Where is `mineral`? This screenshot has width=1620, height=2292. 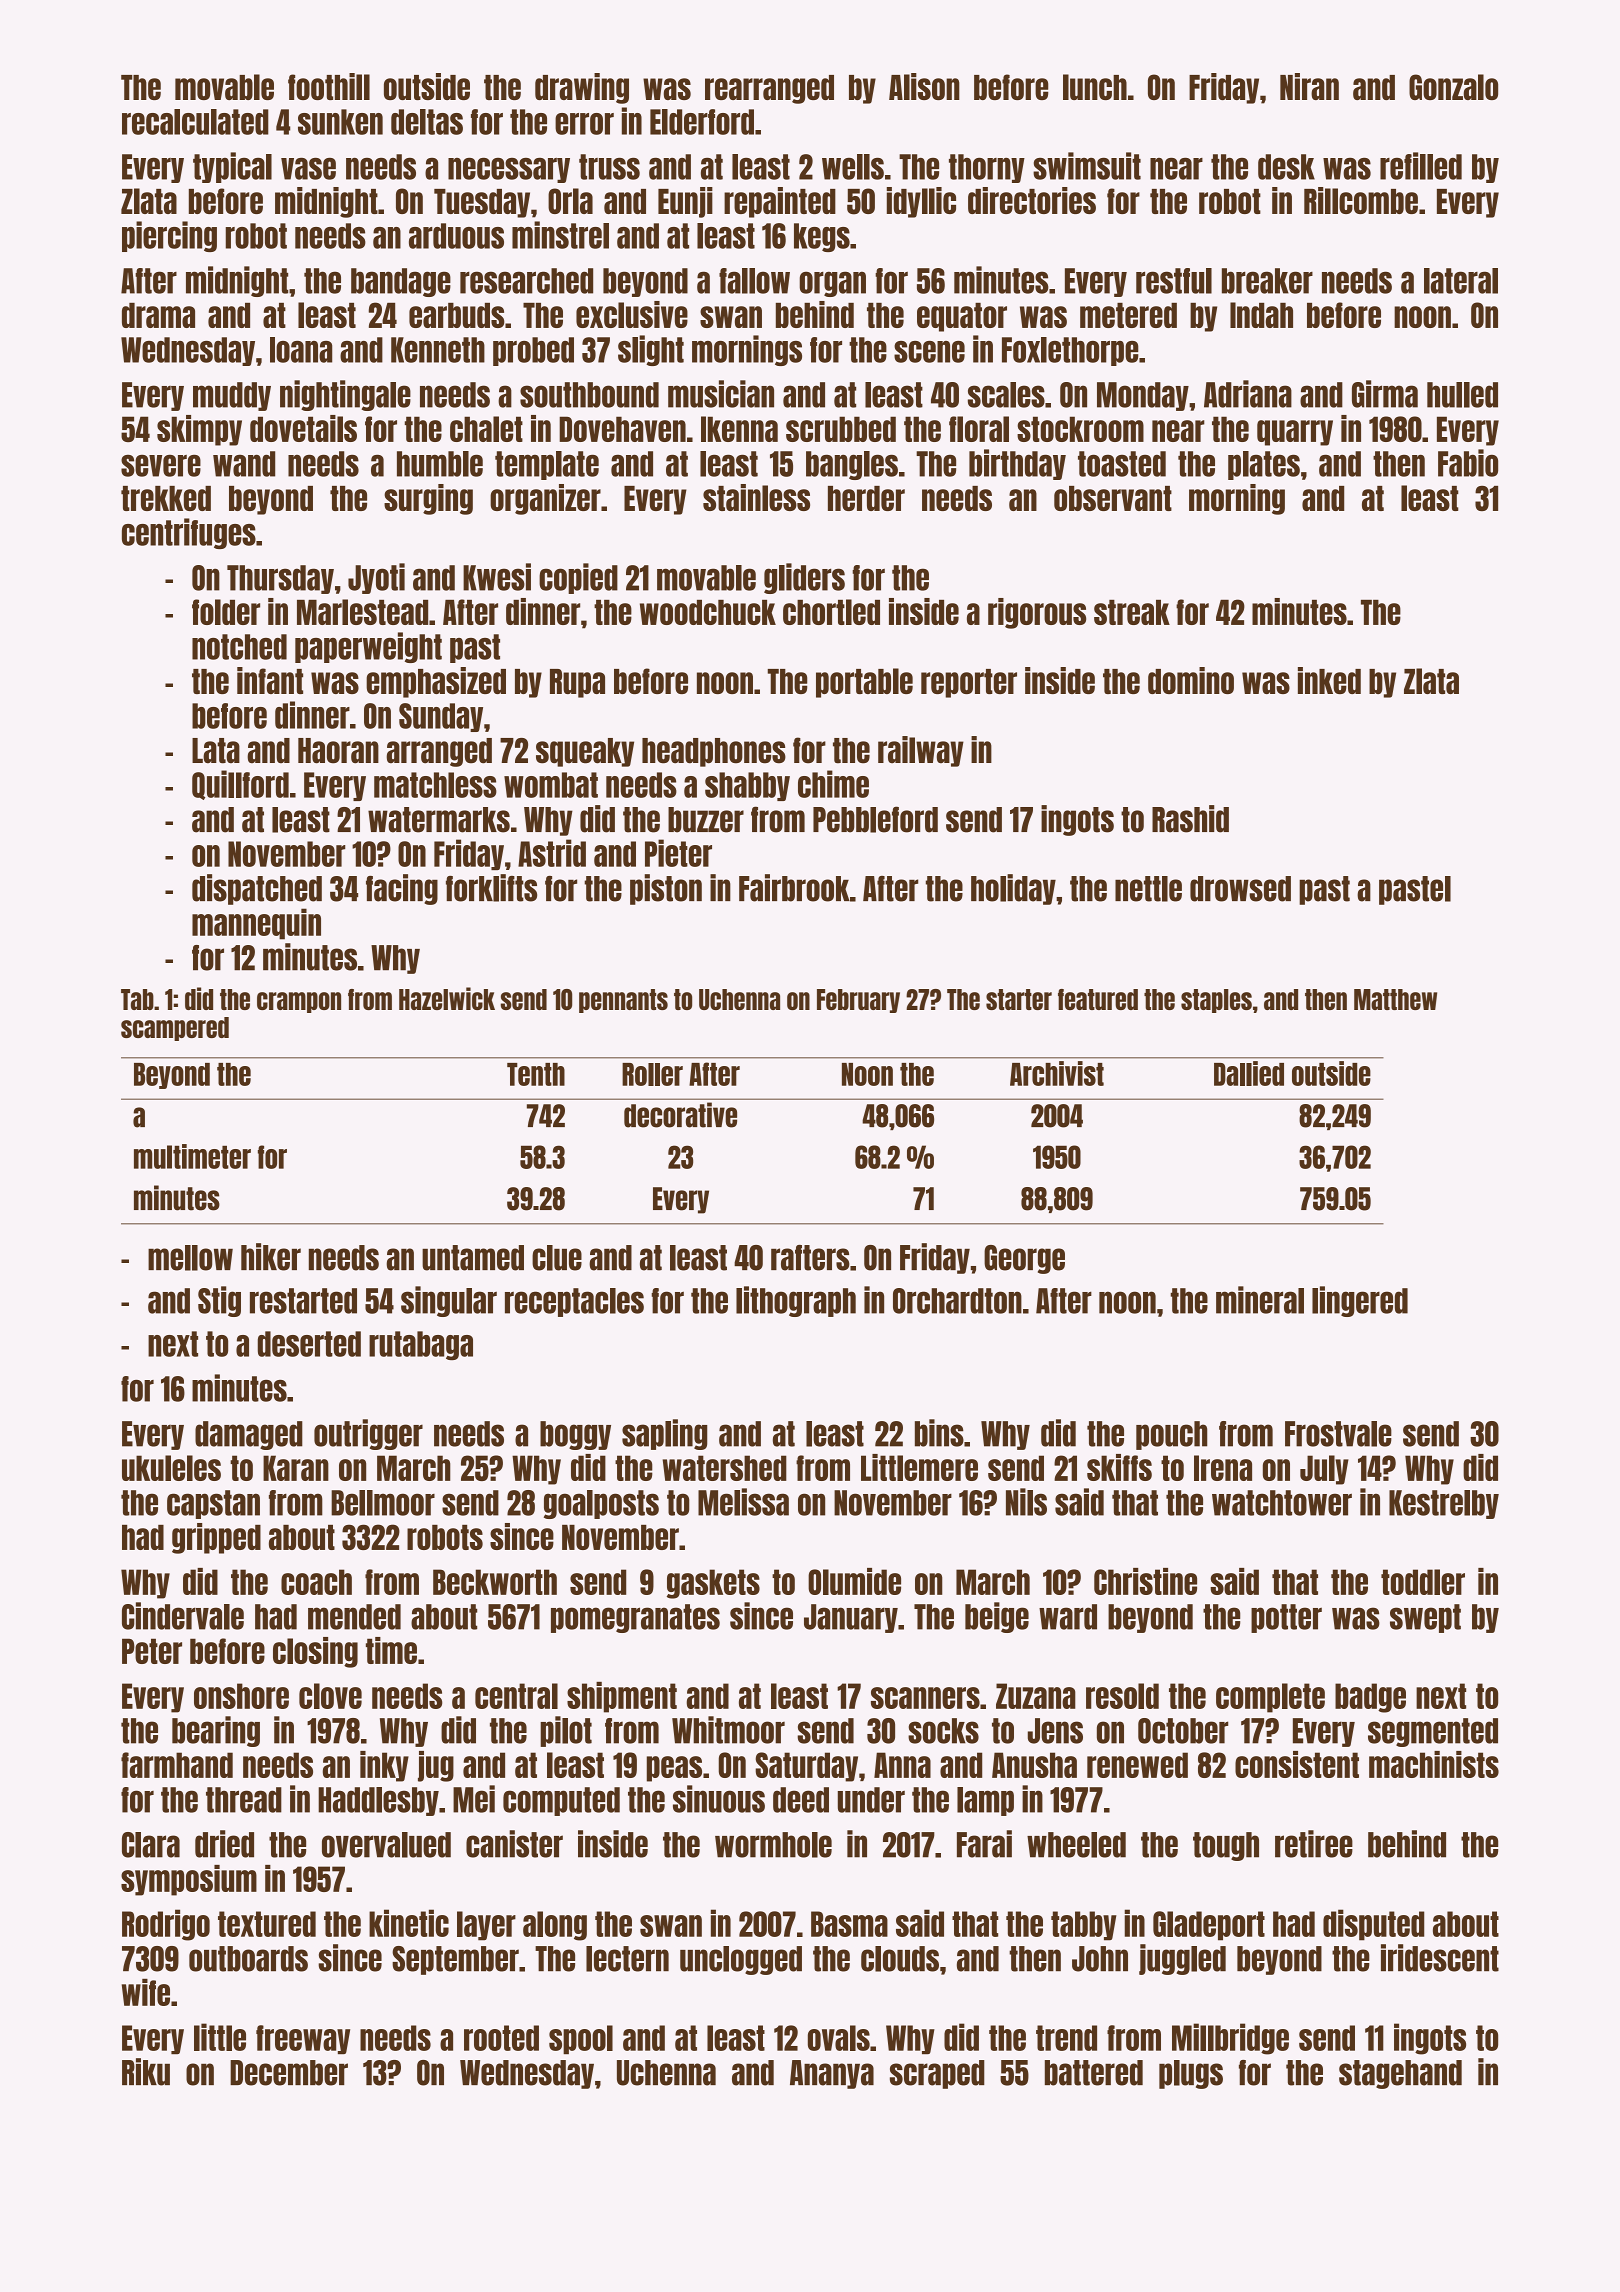
mineral is located at coordinates (1260, 1300).
